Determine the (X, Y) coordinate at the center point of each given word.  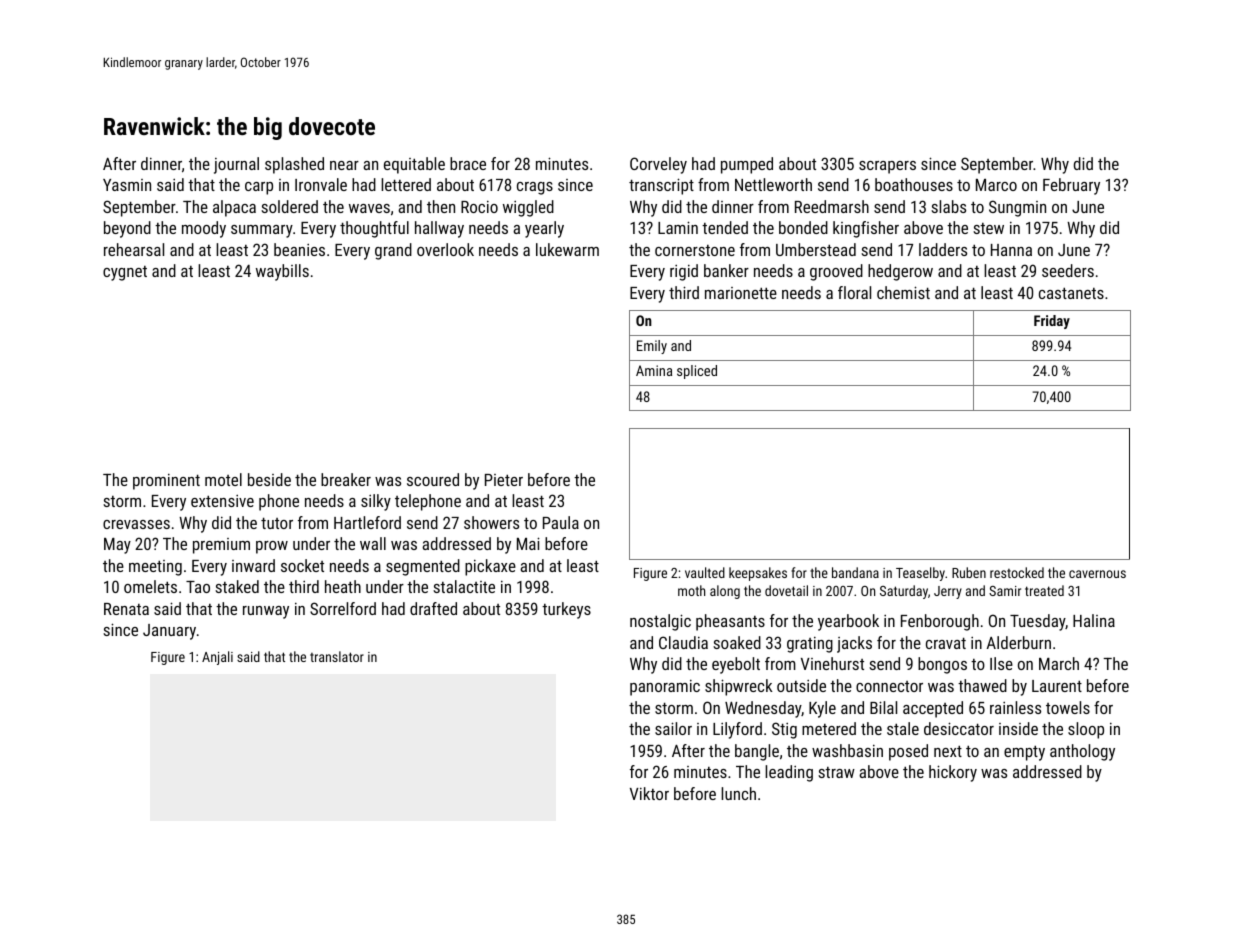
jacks (854, 644)
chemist (903, 292)
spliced (697, 372)
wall (373, 543)
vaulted (705, 572)
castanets (1071, 293)
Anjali (217, 658)
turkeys (566, 610)
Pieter (504, 480)
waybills (282, 272)
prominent (166, 482)
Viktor (649, 793)
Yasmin (127, 185)
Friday (1052, 322)
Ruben (969, 572)
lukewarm (567, 249)
